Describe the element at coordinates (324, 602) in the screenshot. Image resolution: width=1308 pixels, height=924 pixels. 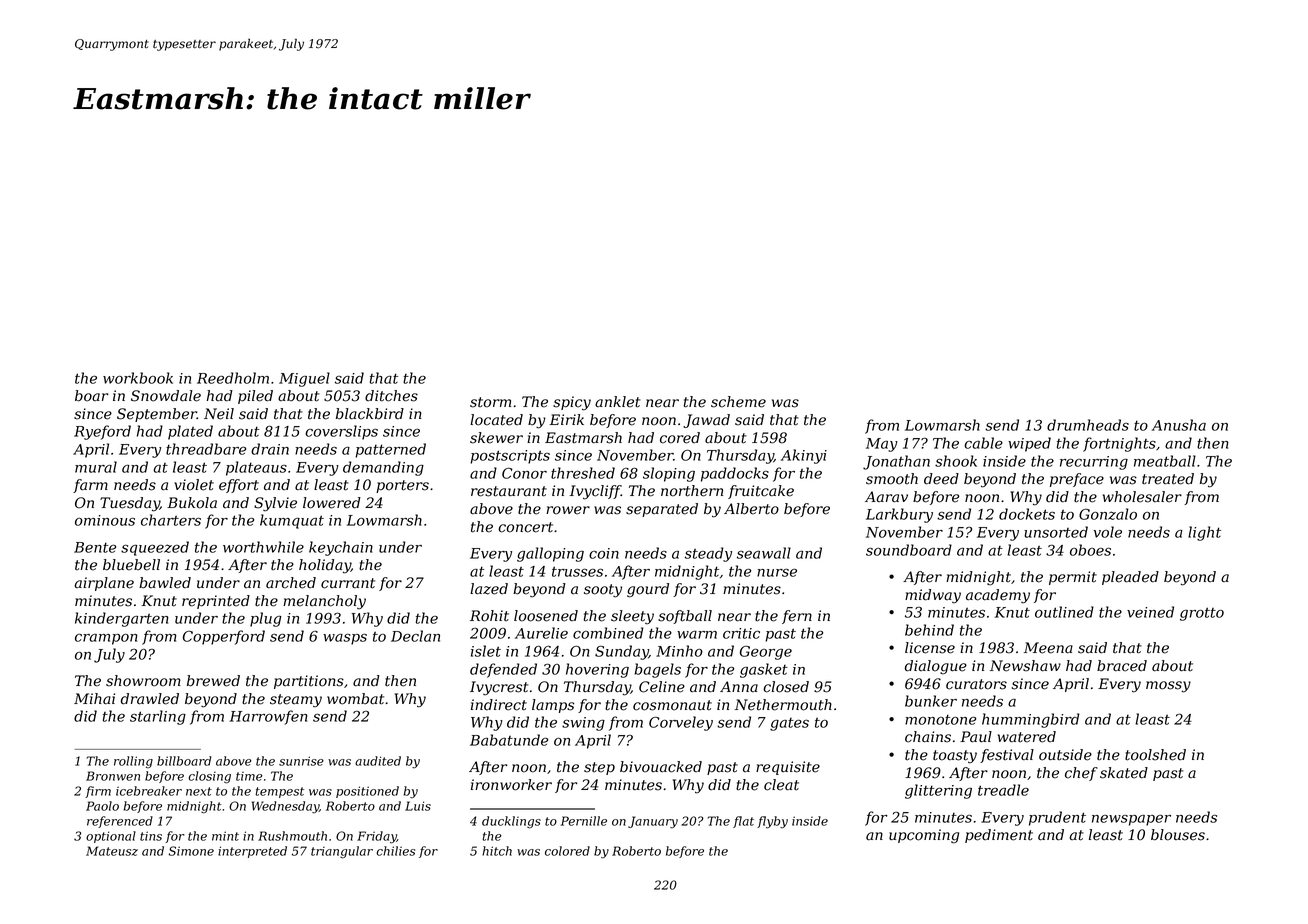
I see `melancholy` at that location.
